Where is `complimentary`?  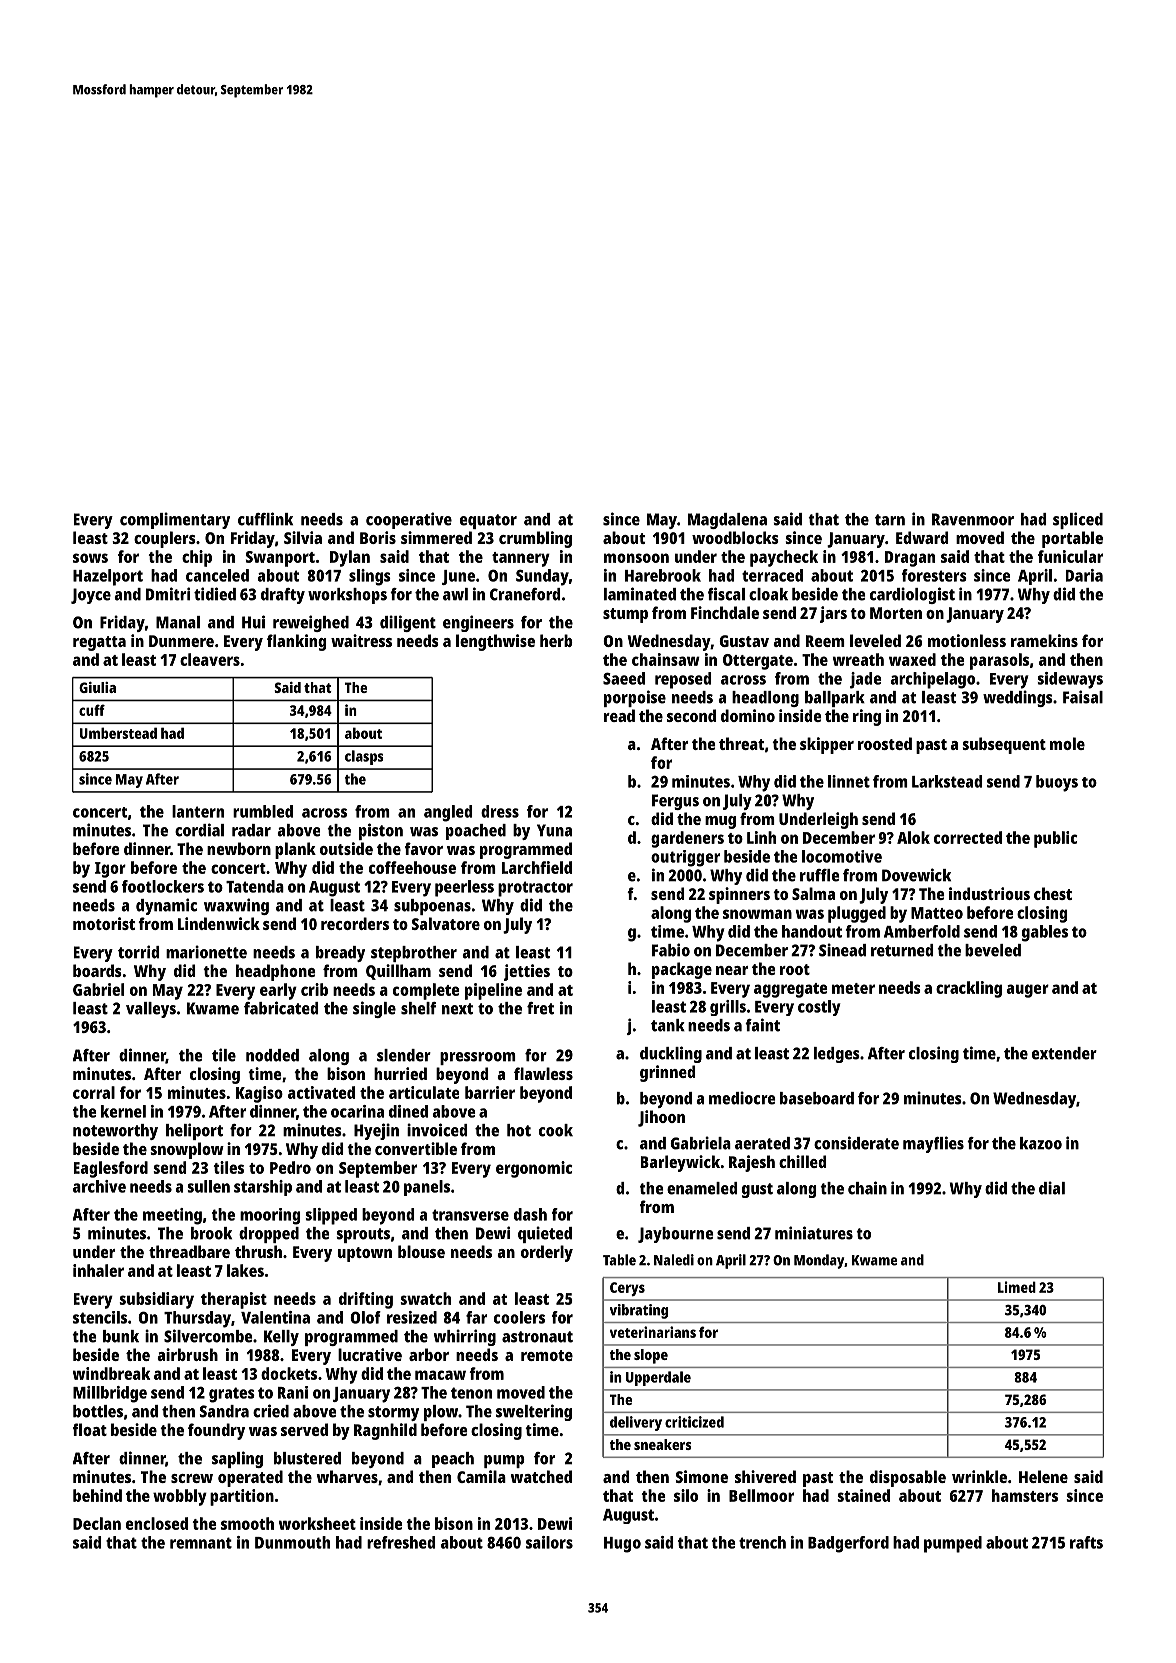 complimentary is located at coordinates (175, 520).
